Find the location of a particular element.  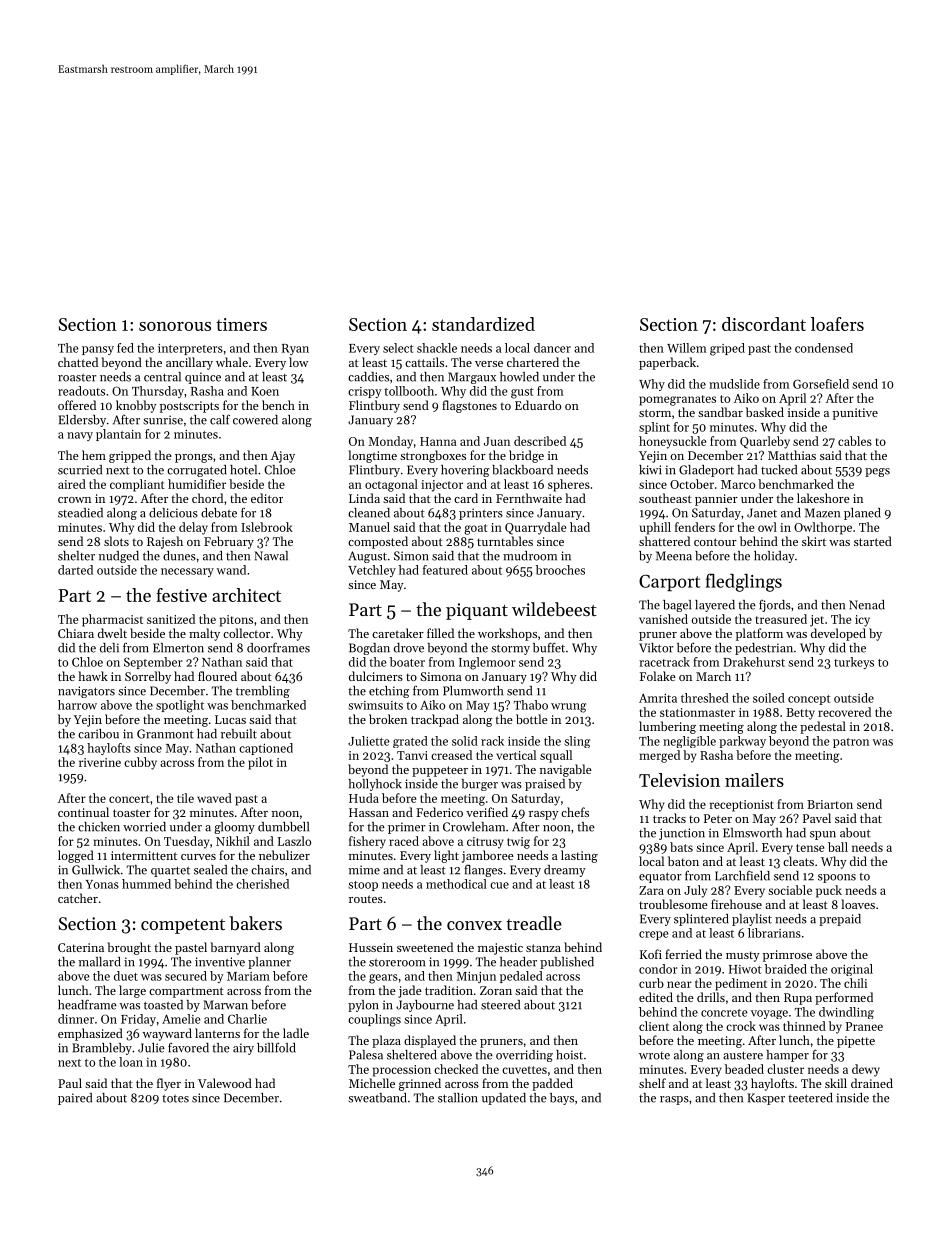

Mazen is located at coordinates (822, 513).
